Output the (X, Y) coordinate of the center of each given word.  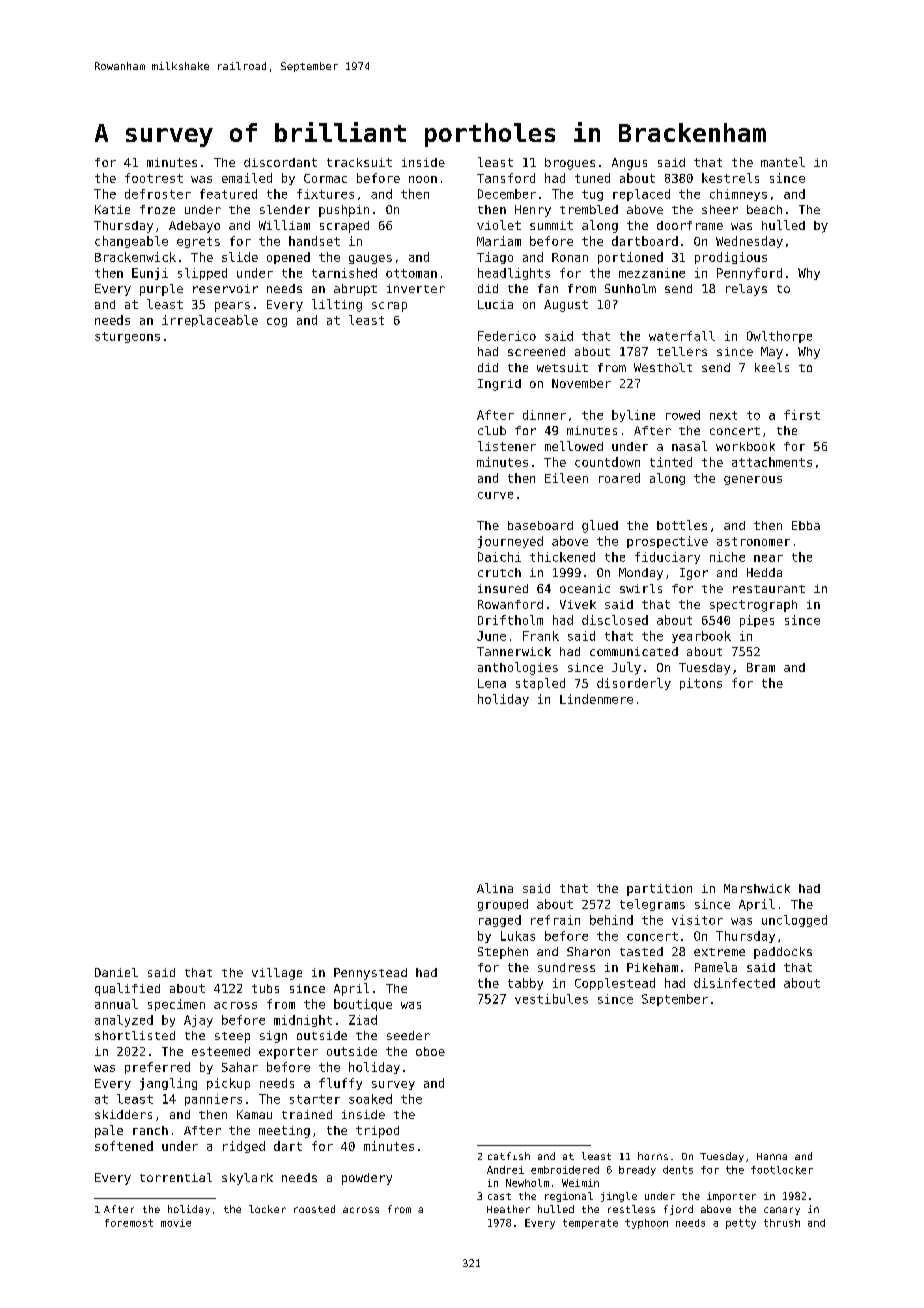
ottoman (411, 273)
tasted (641, 951)
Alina (495, 888)
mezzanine (652, 273)
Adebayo (194, 227)
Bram (761, 667)
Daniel (116, 972)
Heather (508, 1209)
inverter (416, 288)
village (277, 974)
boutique (363, 1005)
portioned (630, 258)
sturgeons (127, 337)
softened (124, 1146)
